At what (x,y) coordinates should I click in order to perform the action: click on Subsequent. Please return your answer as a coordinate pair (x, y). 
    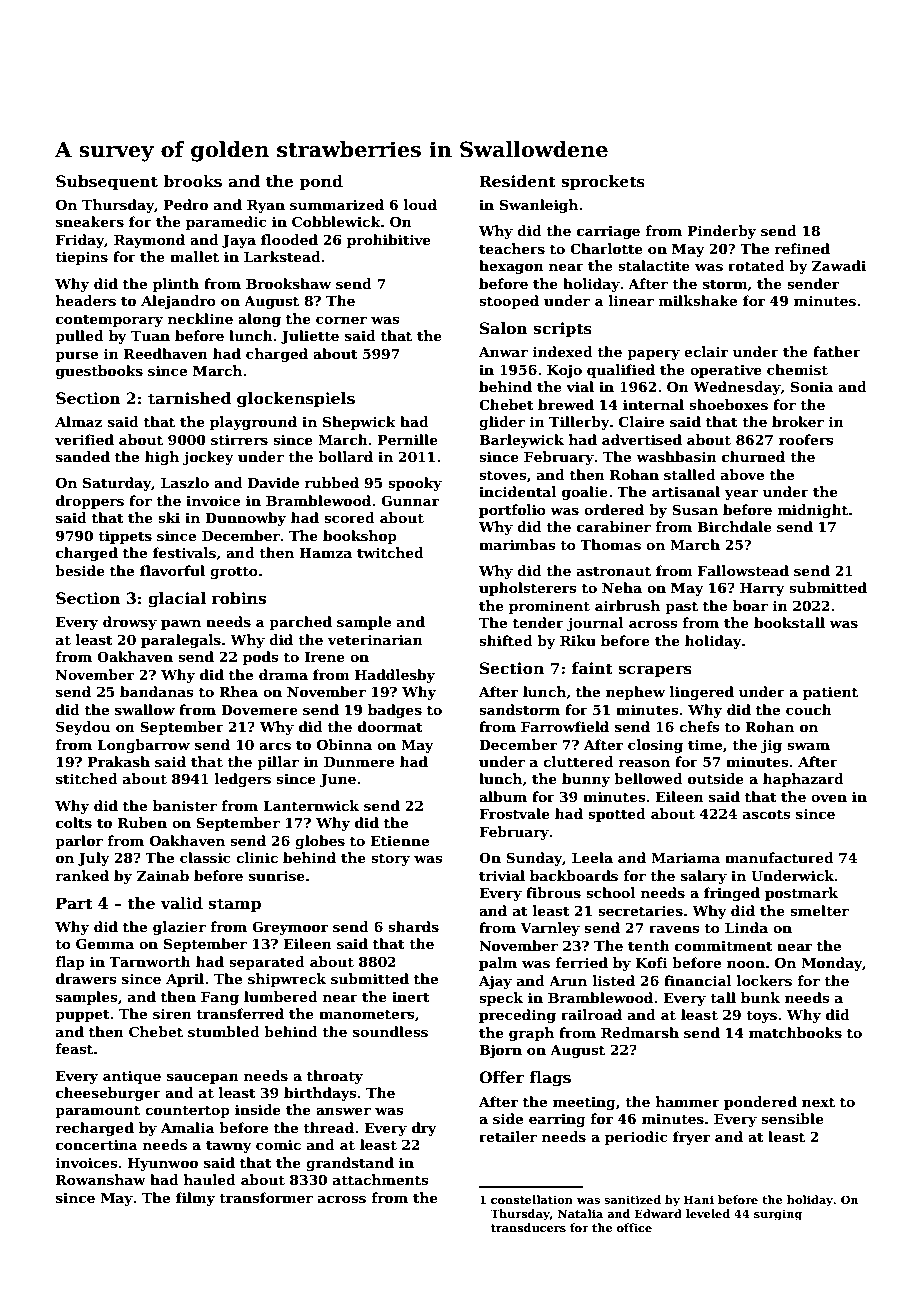
    Looking at the image, I should click on (107, 182).
